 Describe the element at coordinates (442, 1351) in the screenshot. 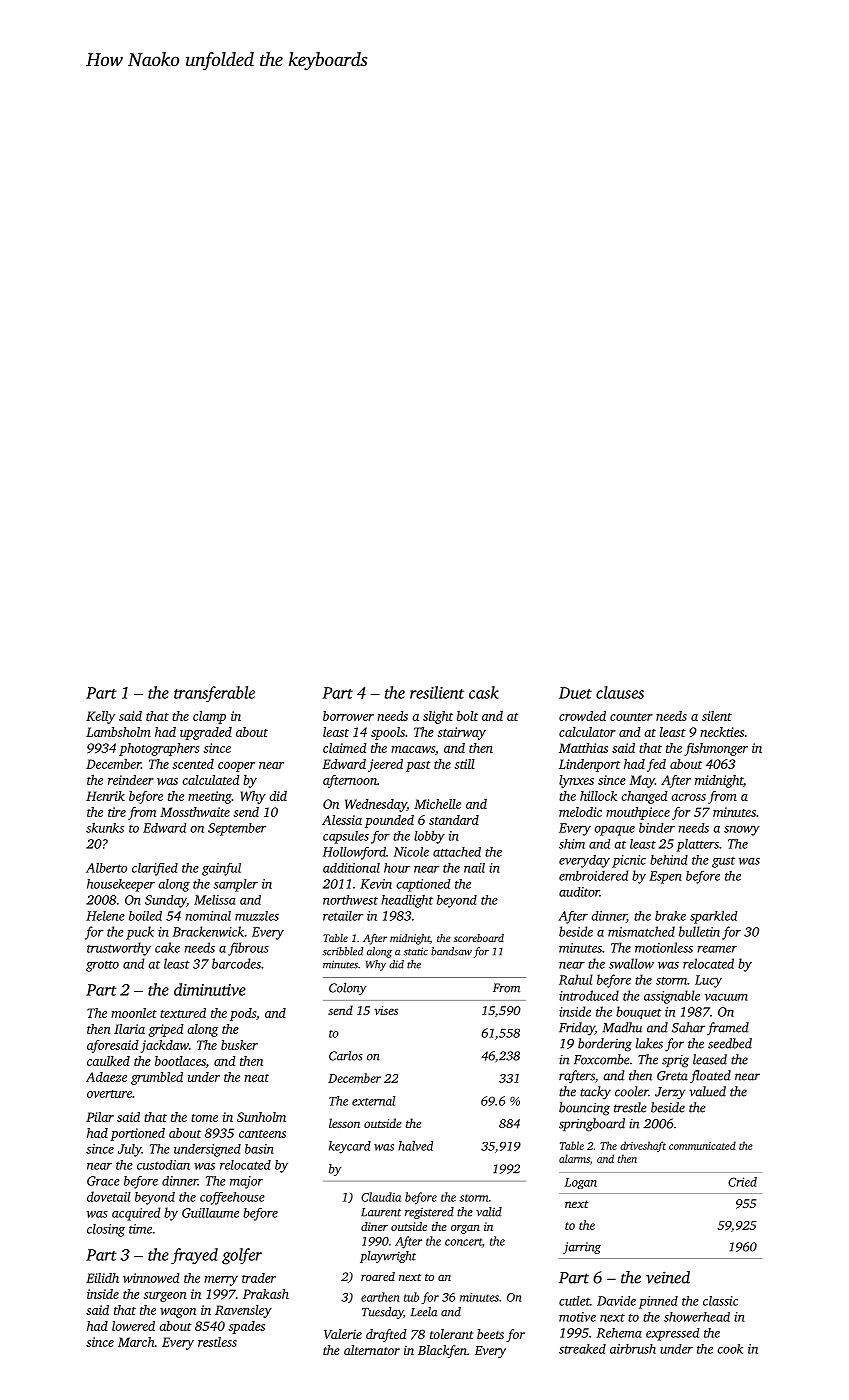

I see `Blackfen` at that location.
